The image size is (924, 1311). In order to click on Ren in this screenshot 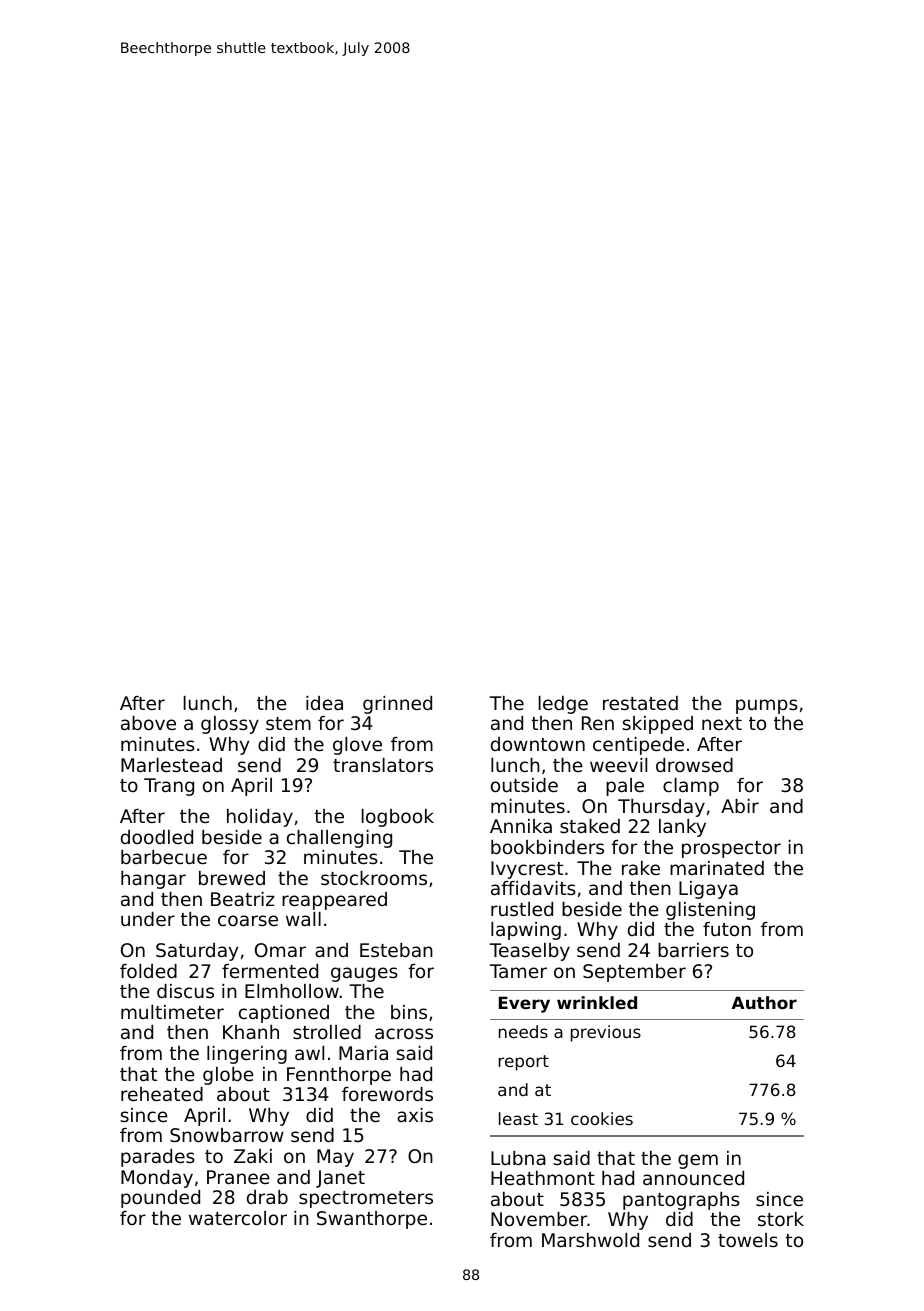, I will do `click(598, 723)`.
